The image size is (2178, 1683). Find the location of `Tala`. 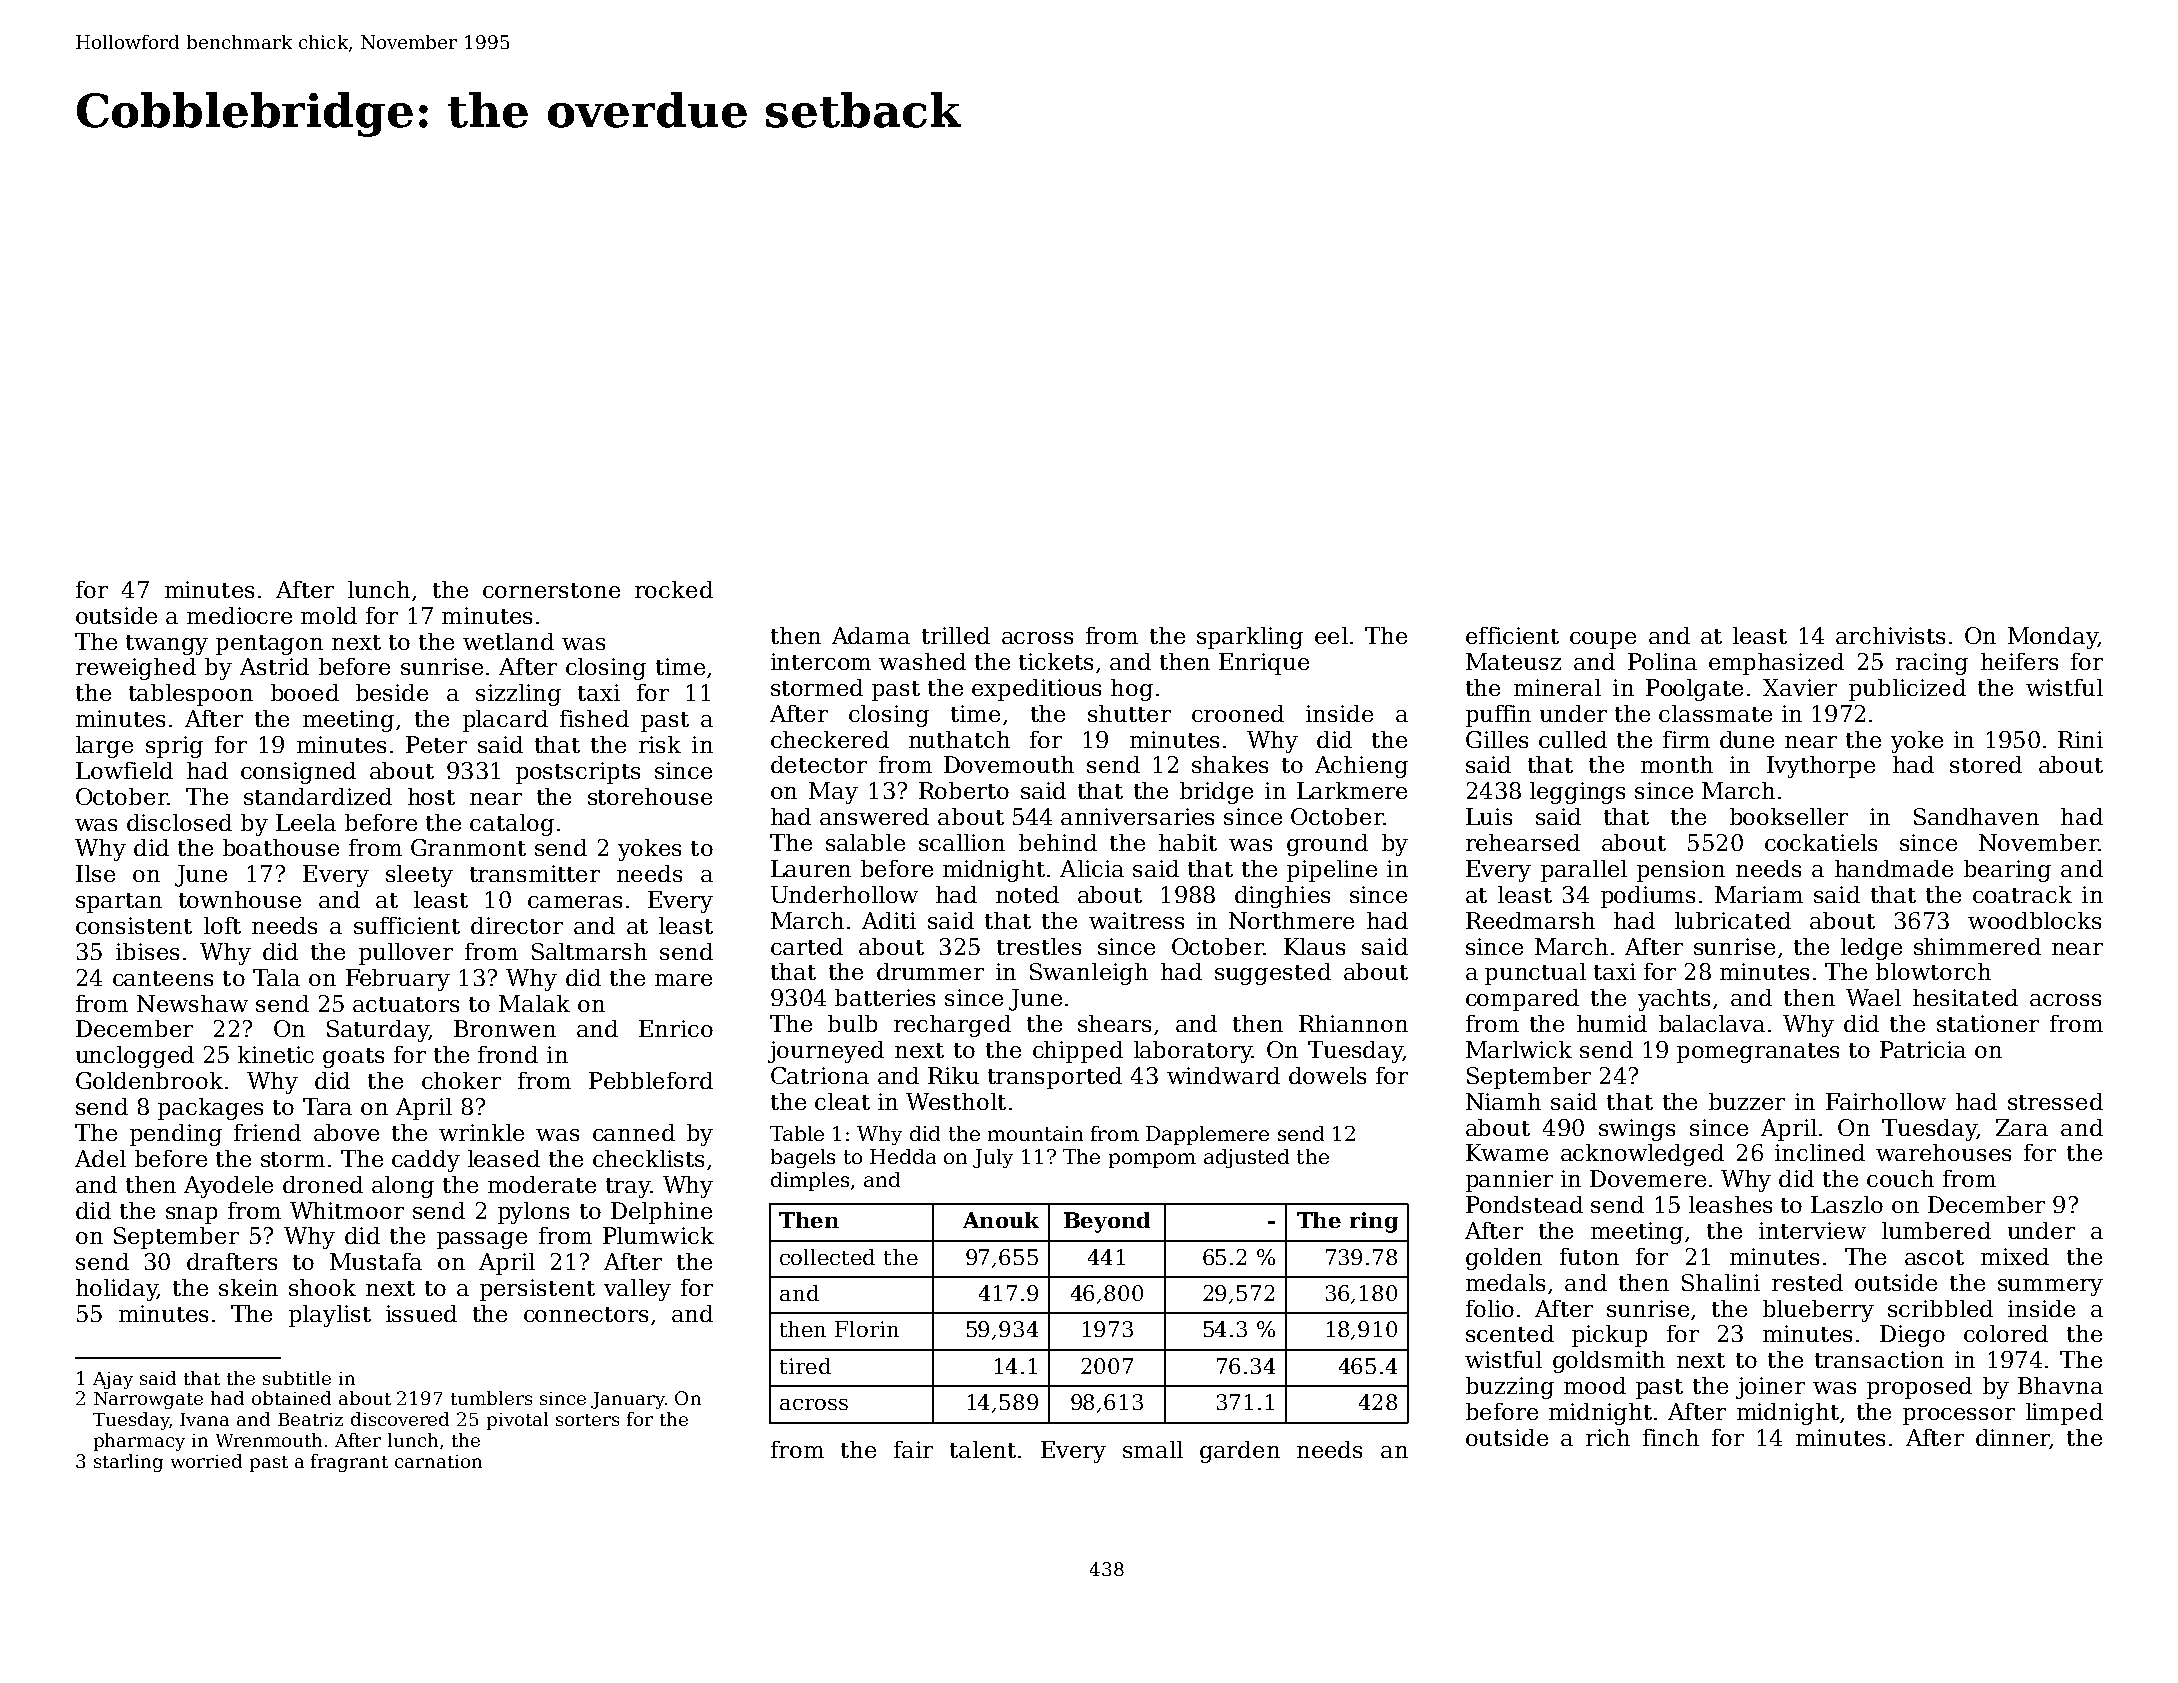

Tala is located at coordinates (276, 977).
